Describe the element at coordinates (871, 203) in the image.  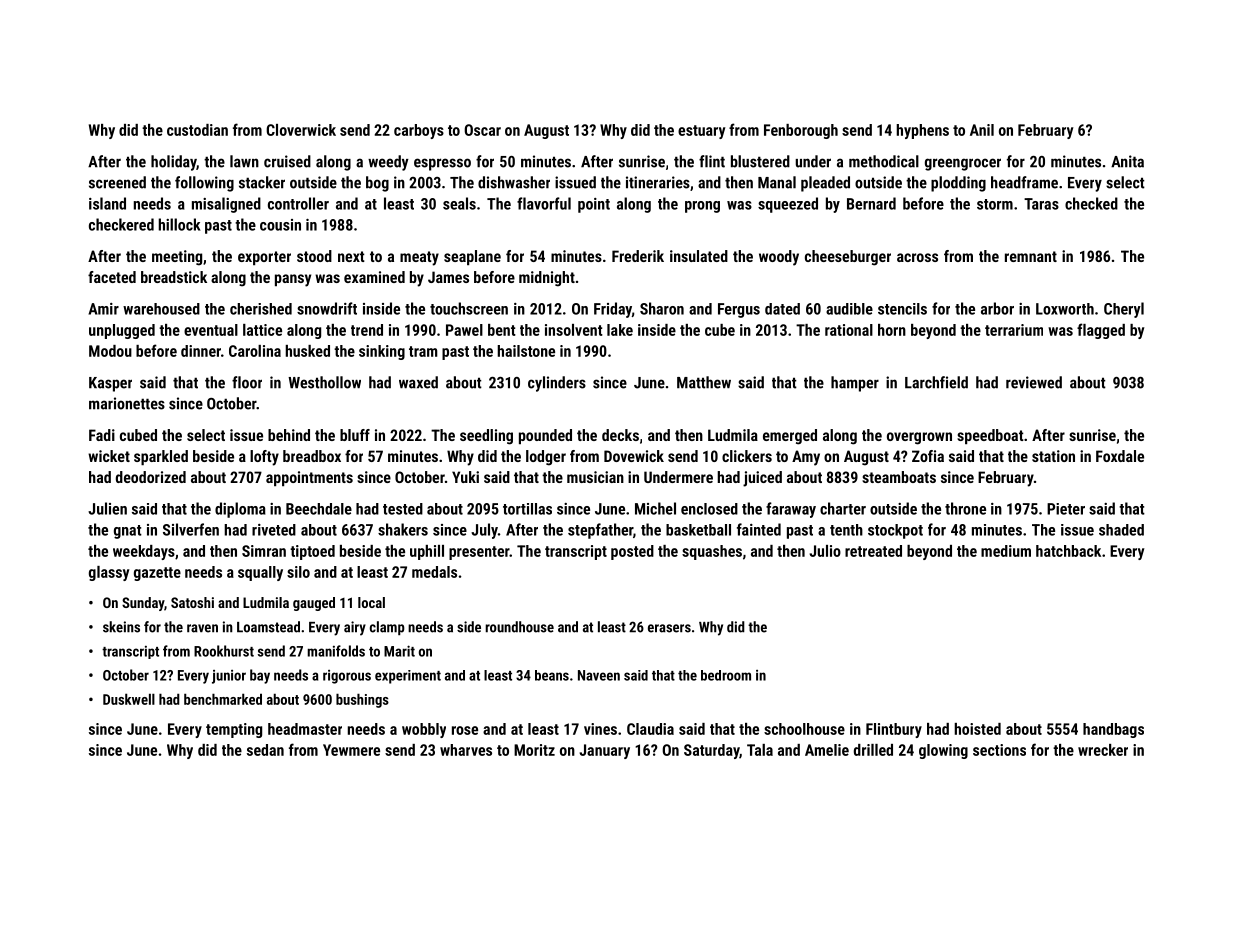
I see `Bernard` at that location.
